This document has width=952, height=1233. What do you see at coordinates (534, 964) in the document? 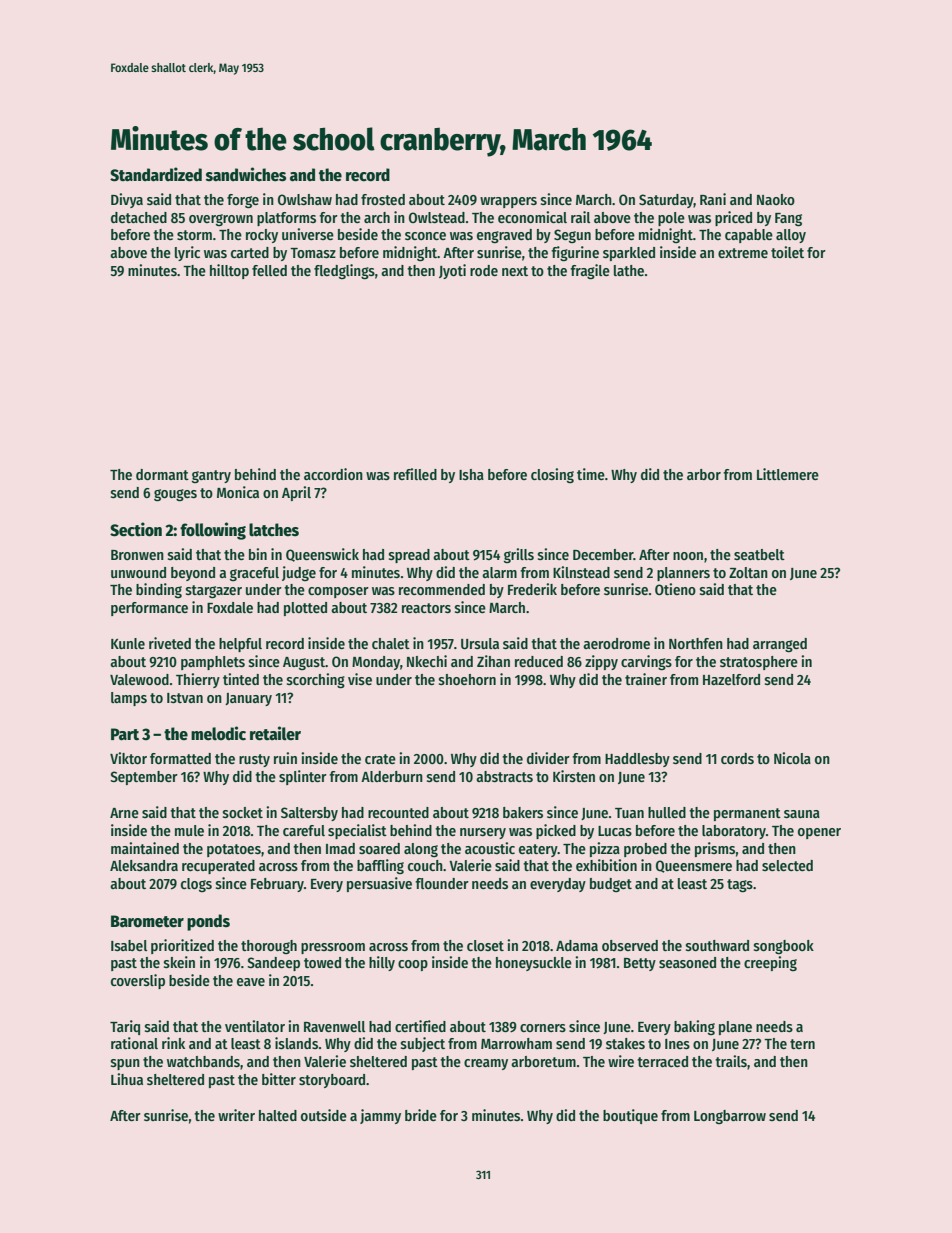
I see `honeysuckle` at bounding box center [534, 964].
